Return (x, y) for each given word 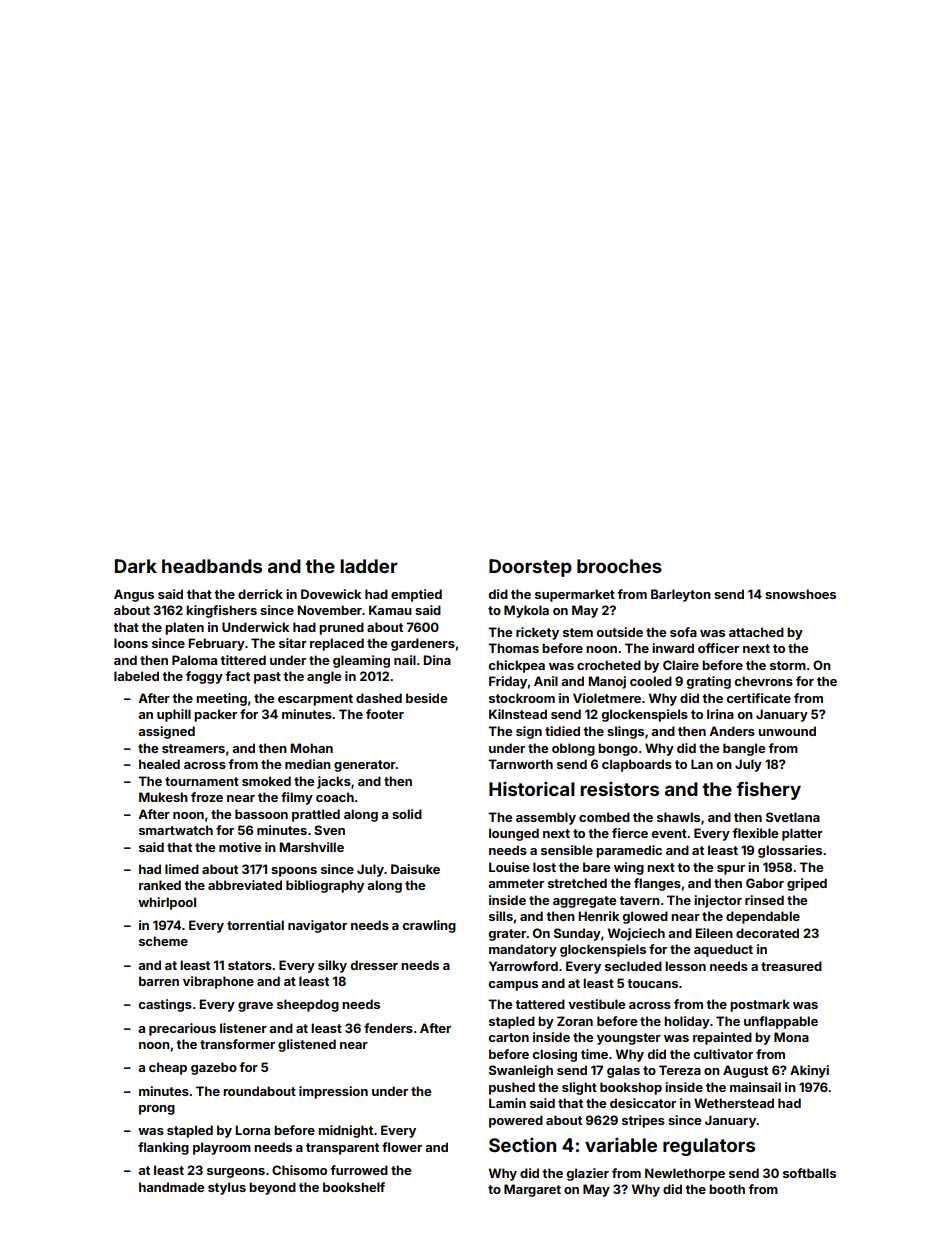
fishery (769, 791)
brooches (619, 566)
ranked (160, 885)
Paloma (194, 660)
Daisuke (415, 869)
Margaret (532, 1190)
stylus (227, 1188)
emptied (416, 595)
